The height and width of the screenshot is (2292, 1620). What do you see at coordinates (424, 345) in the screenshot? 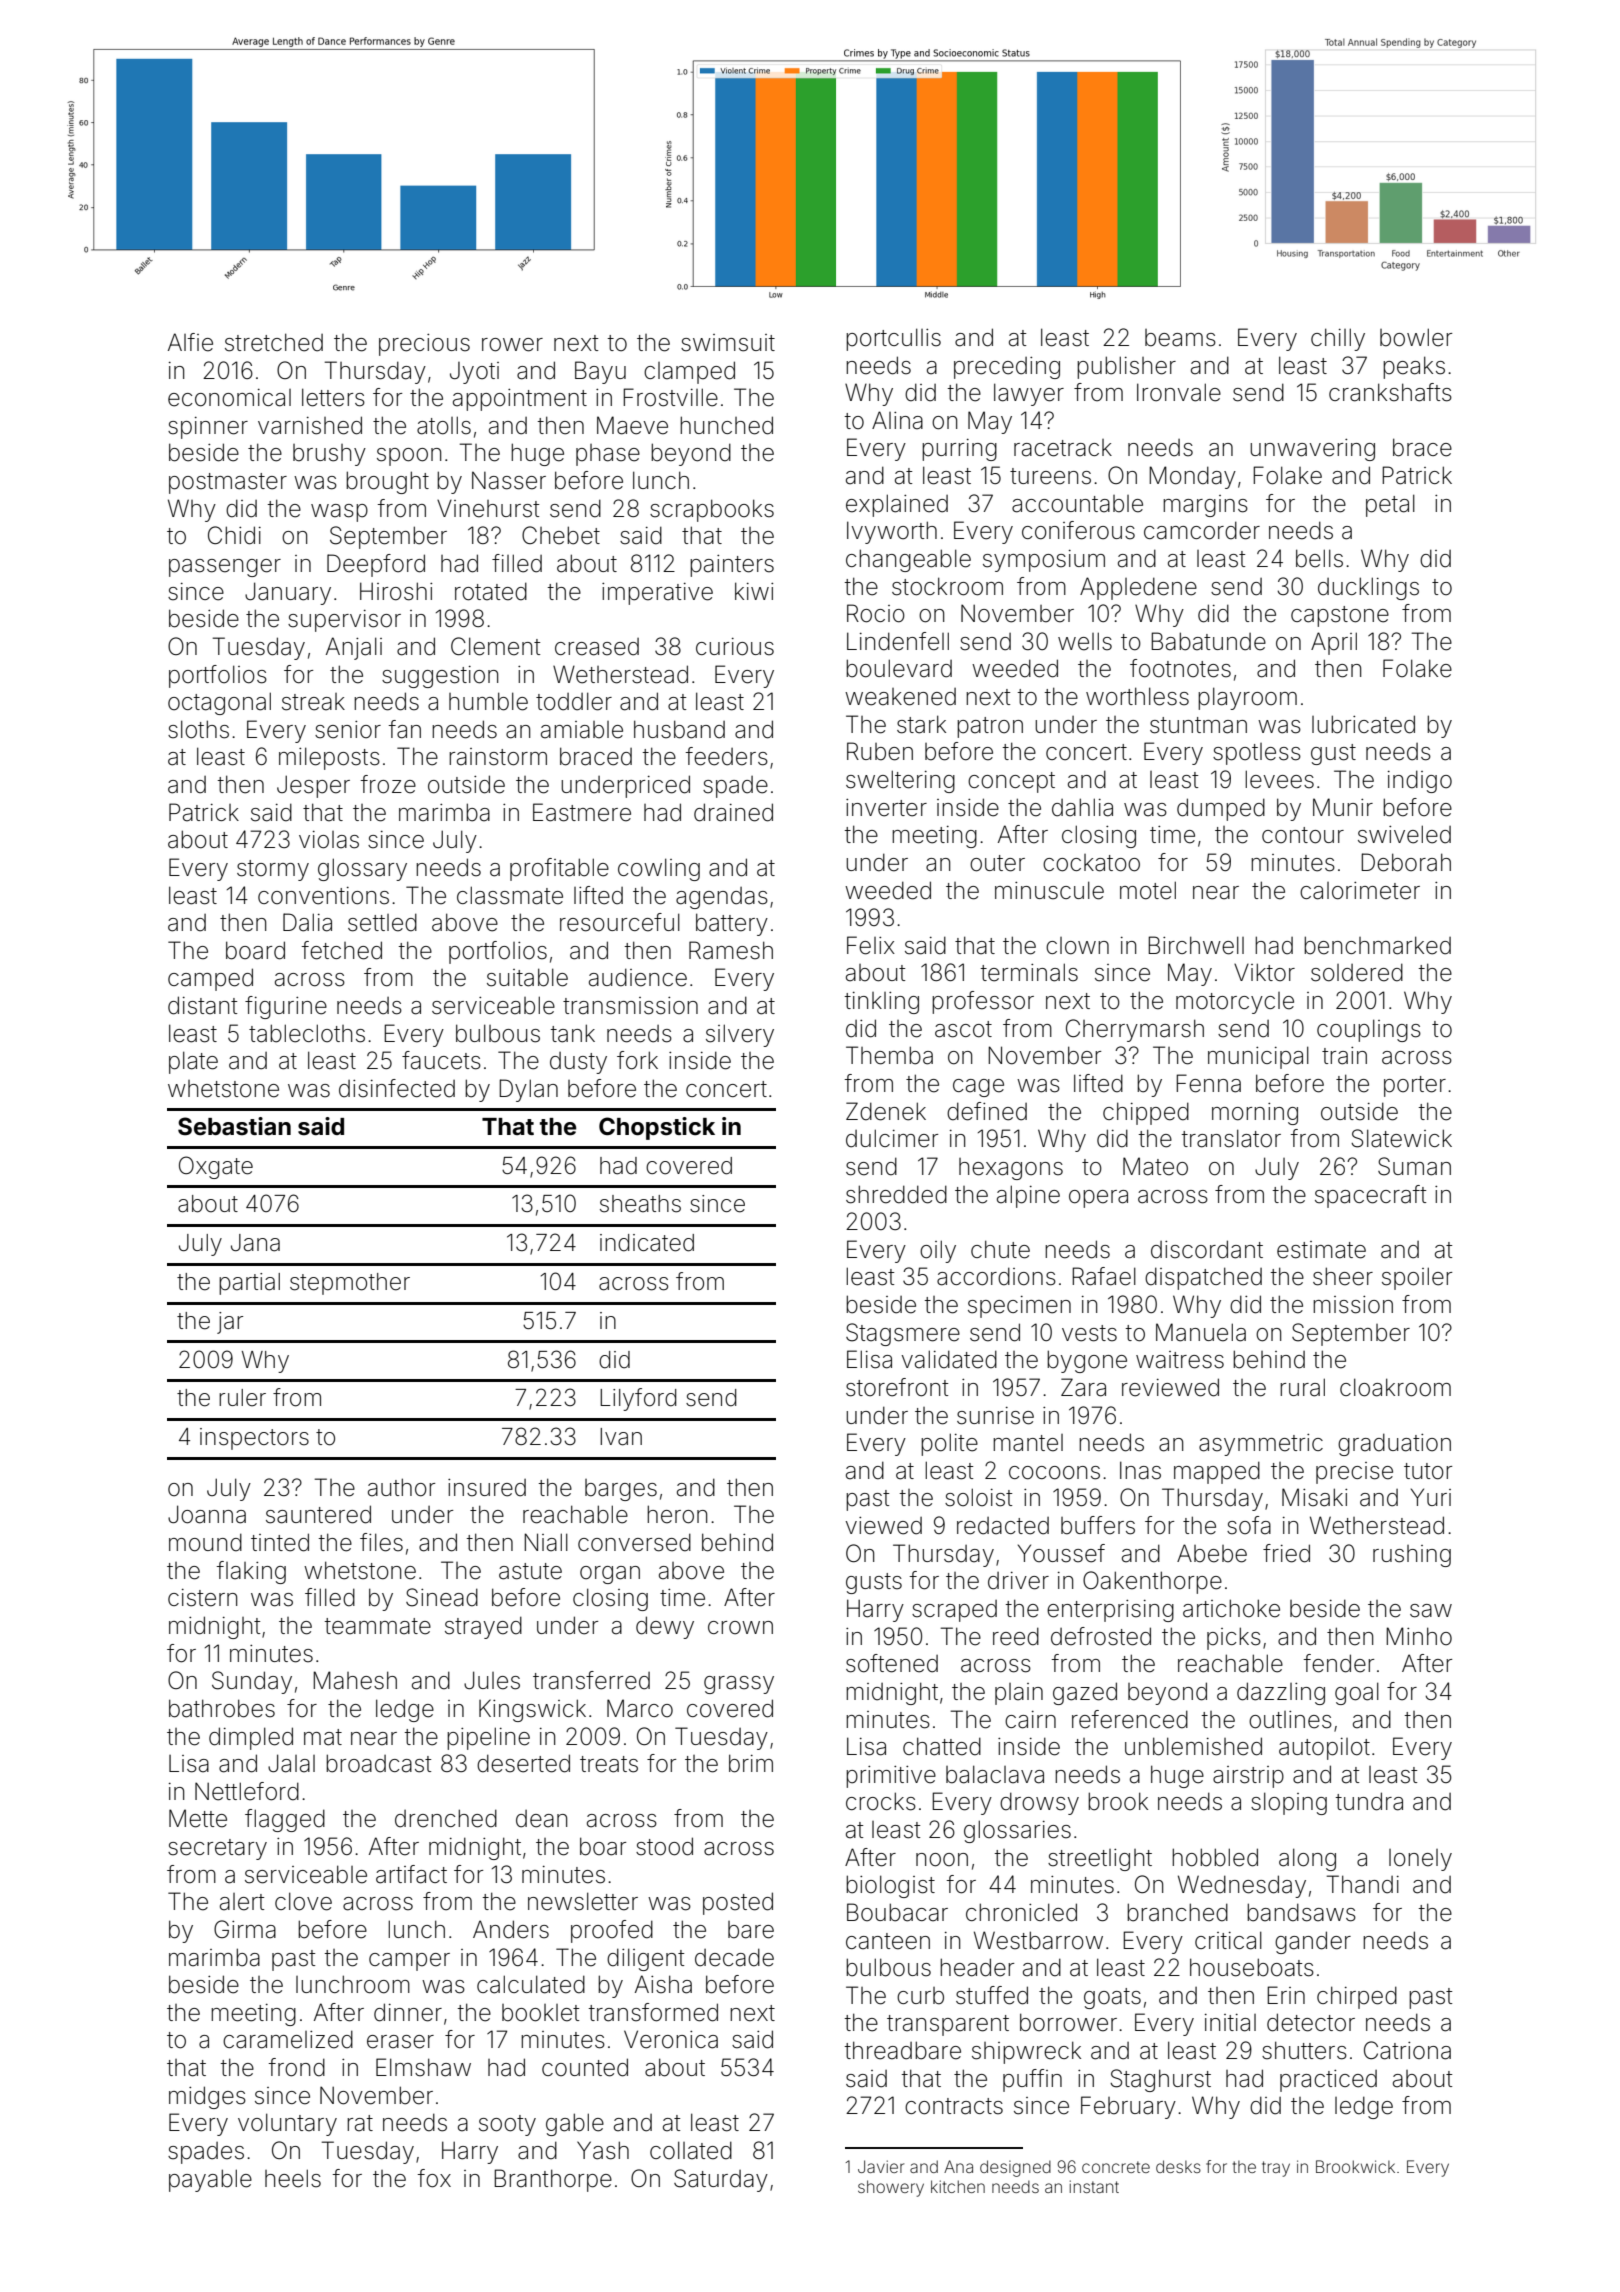
I see `precious` at bounding box center [424, 345].
